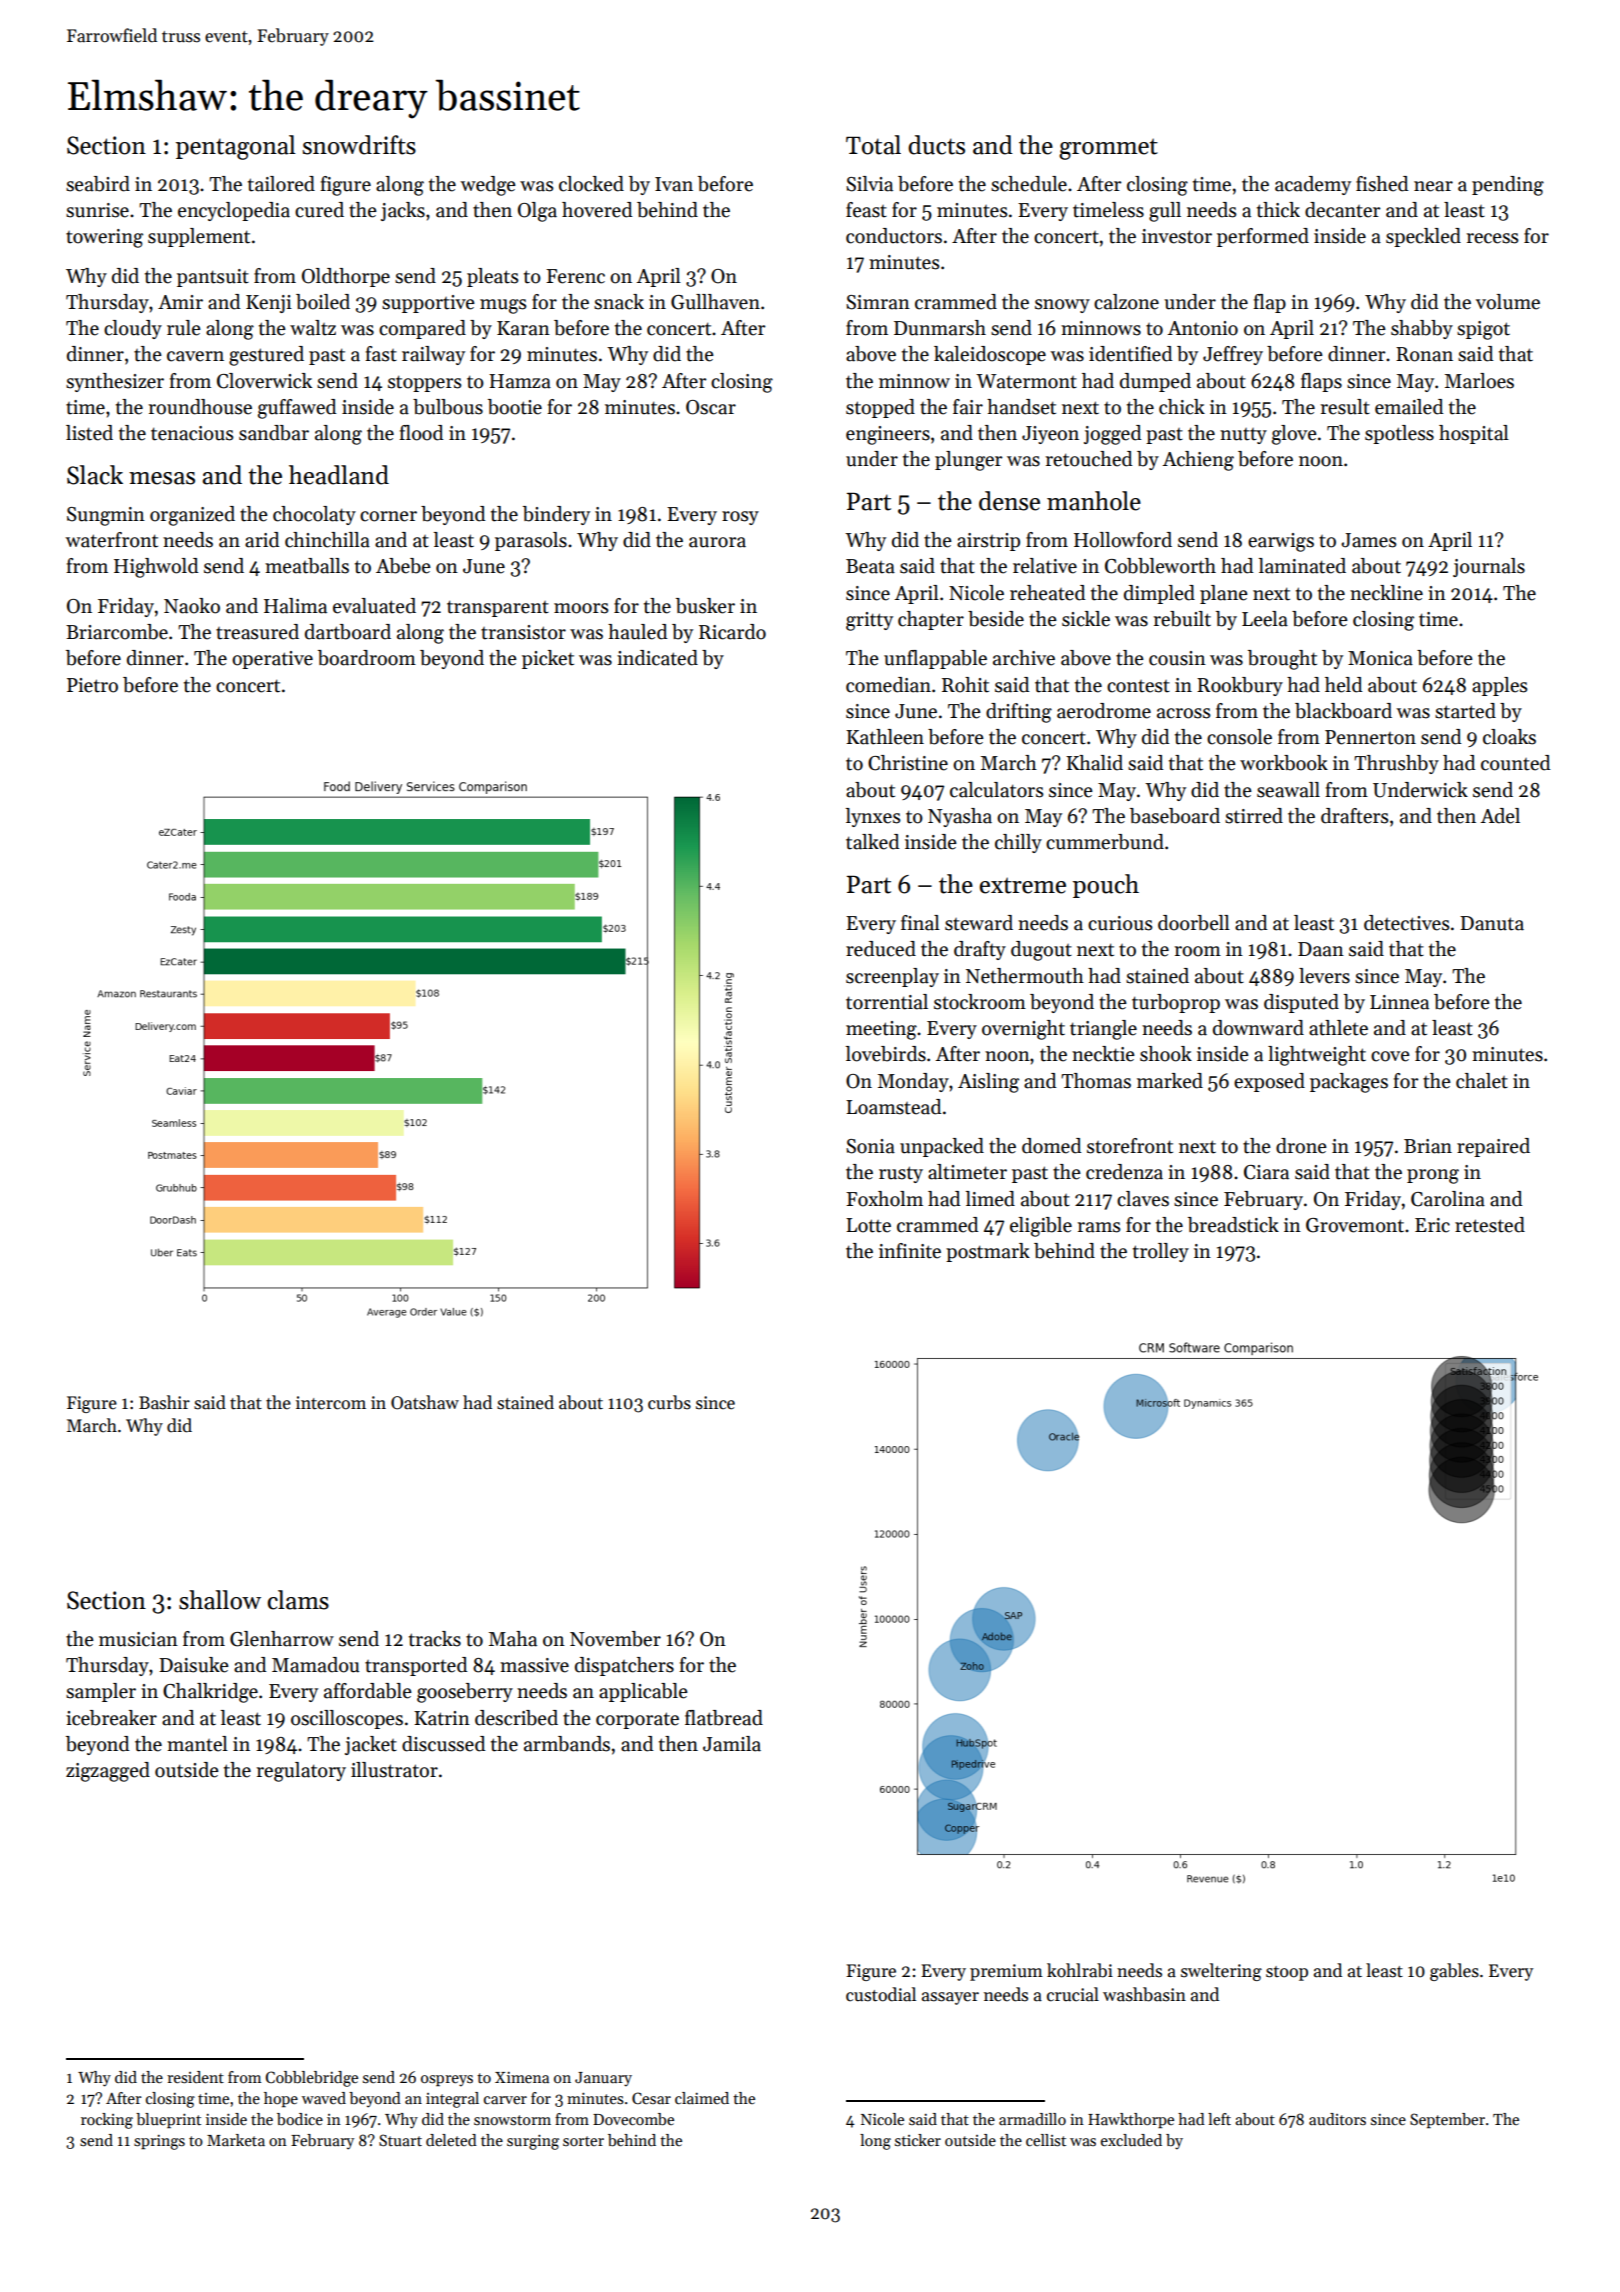 The width and height of the screenshot is (1620, 2292). What do you see at coordinates (117, 632) in the screenshot?
I see `Briarcombe` at bounding box center [117, 632].
